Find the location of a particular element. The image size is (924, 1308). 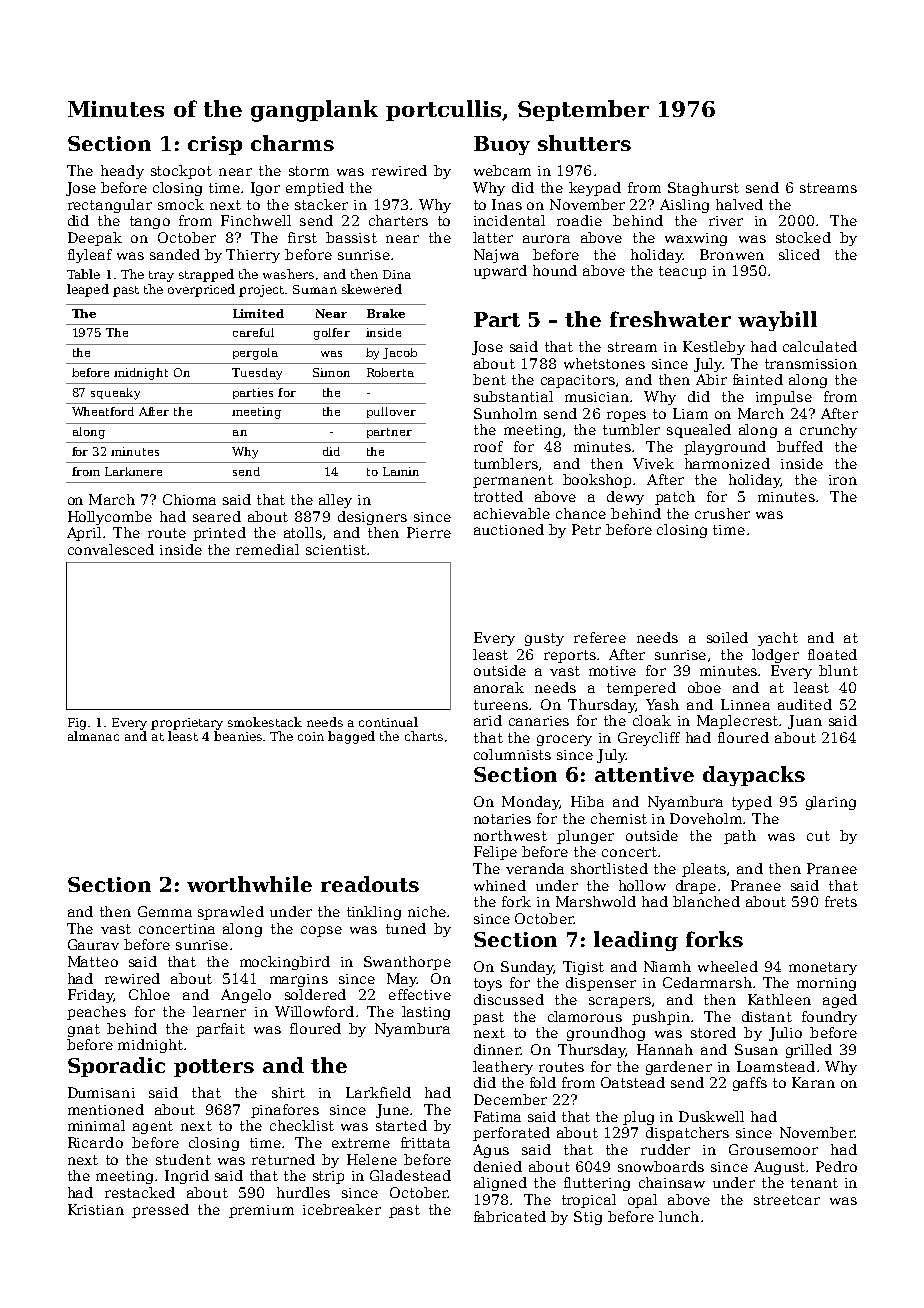

freshwater is located at coordinates (670, 319).
